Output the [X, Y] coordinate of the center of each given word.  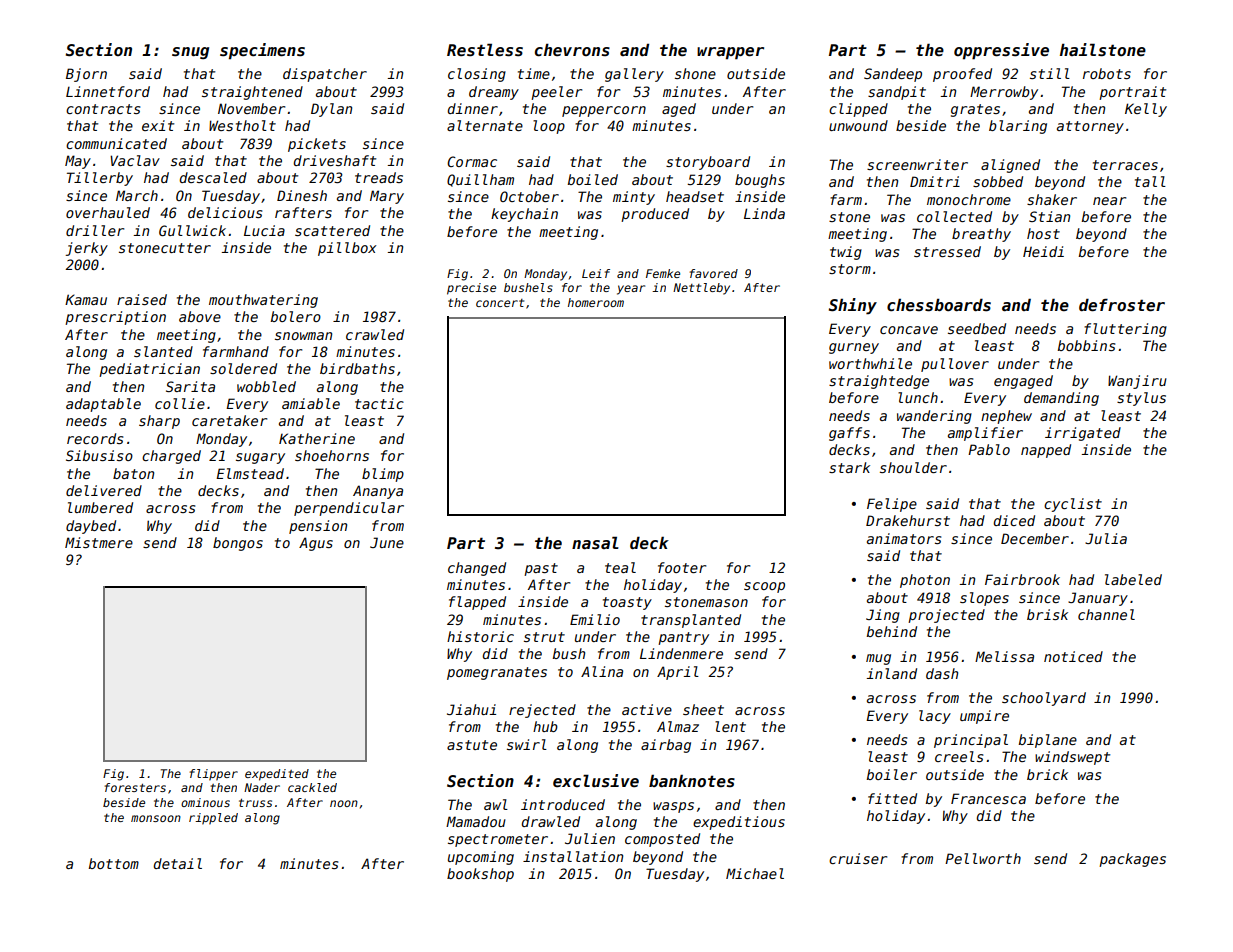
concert [500, 303]
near [1109, 201]
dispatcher [325, 75]
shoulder [913, 467]
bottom [113, 863]
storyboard [708, 163]
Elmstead [250, 473]
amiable [311, 403]
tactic [379, 403]
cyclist [1073, 505]
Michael [755, 873]
